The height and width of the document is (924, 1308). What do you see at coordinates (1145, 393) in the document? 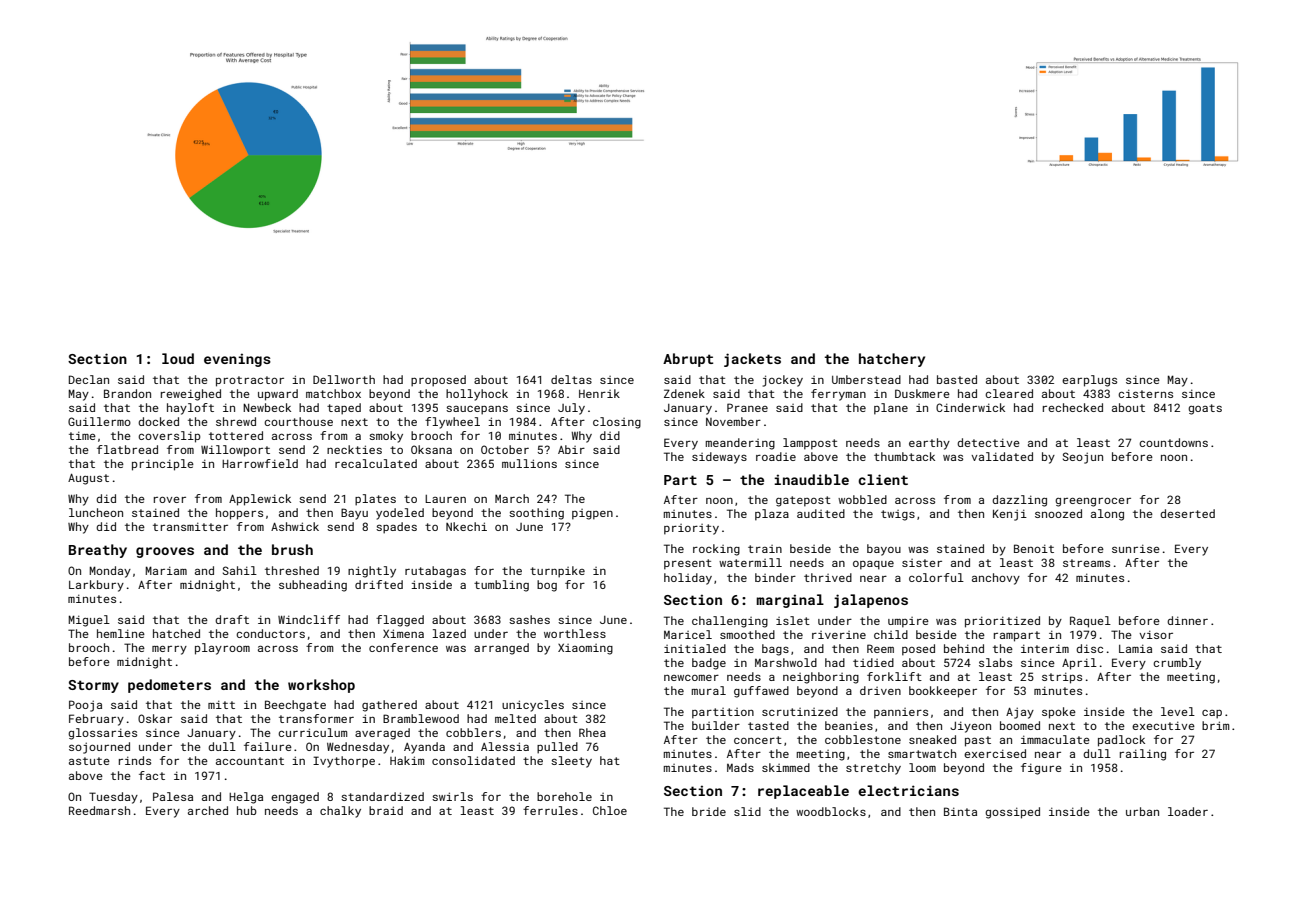
I see `cisterns` at bounding box center [1145, 393].
